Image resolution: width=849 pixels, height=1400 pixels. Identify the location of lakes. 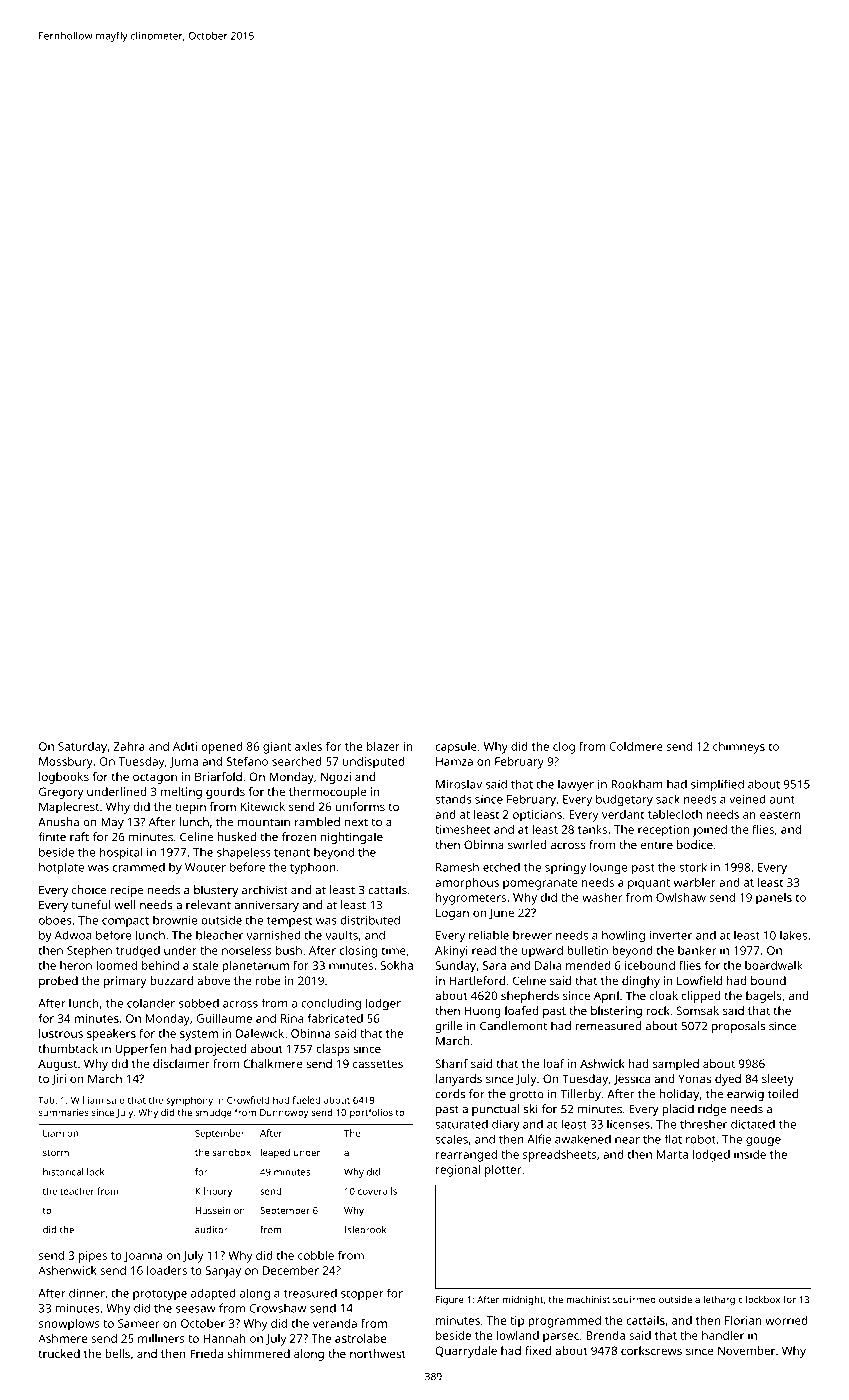
(793, 935).
